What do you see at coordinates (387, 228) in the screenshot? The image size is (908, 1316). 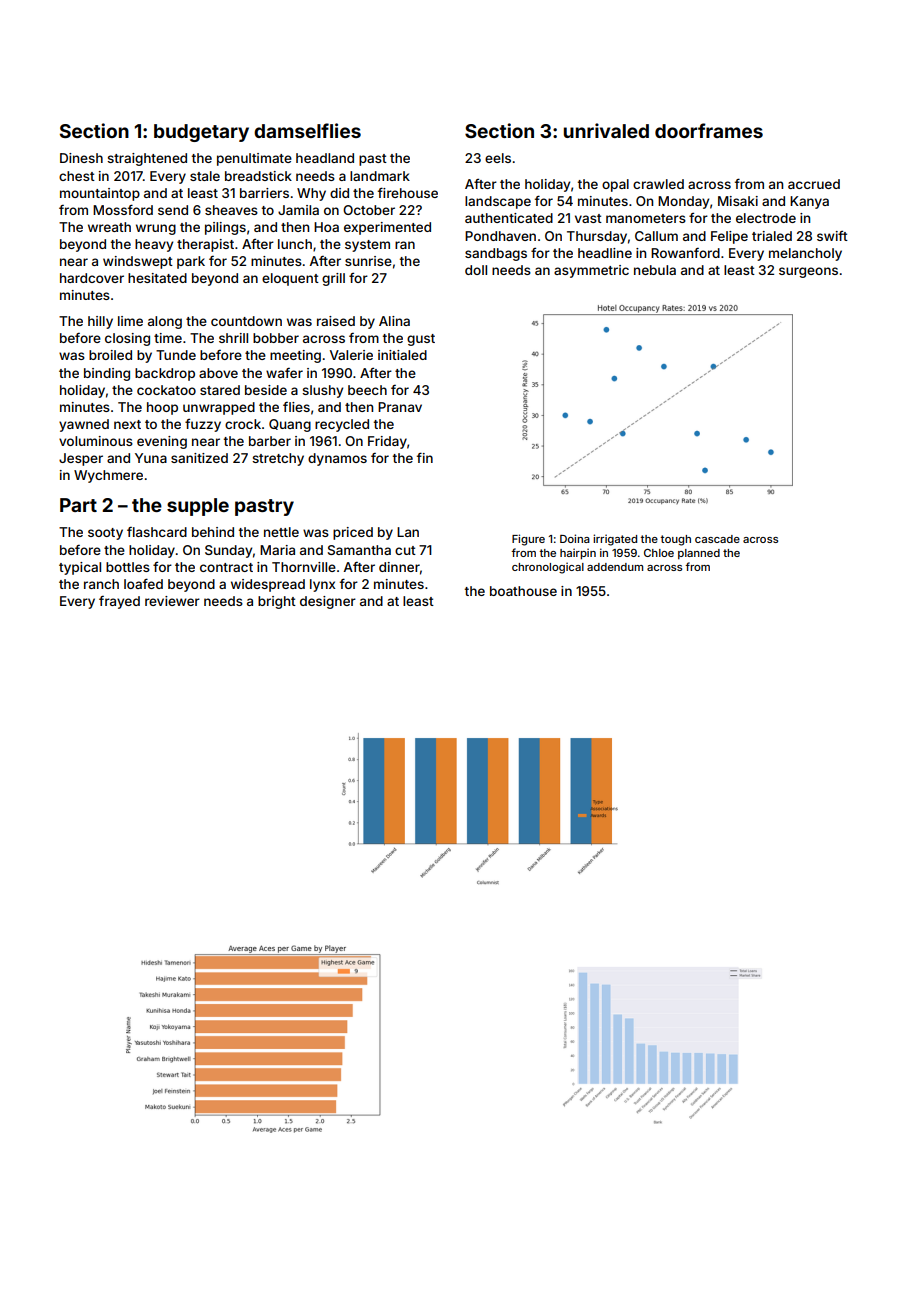 I see `experimented` at bounding box center [387, 228].
